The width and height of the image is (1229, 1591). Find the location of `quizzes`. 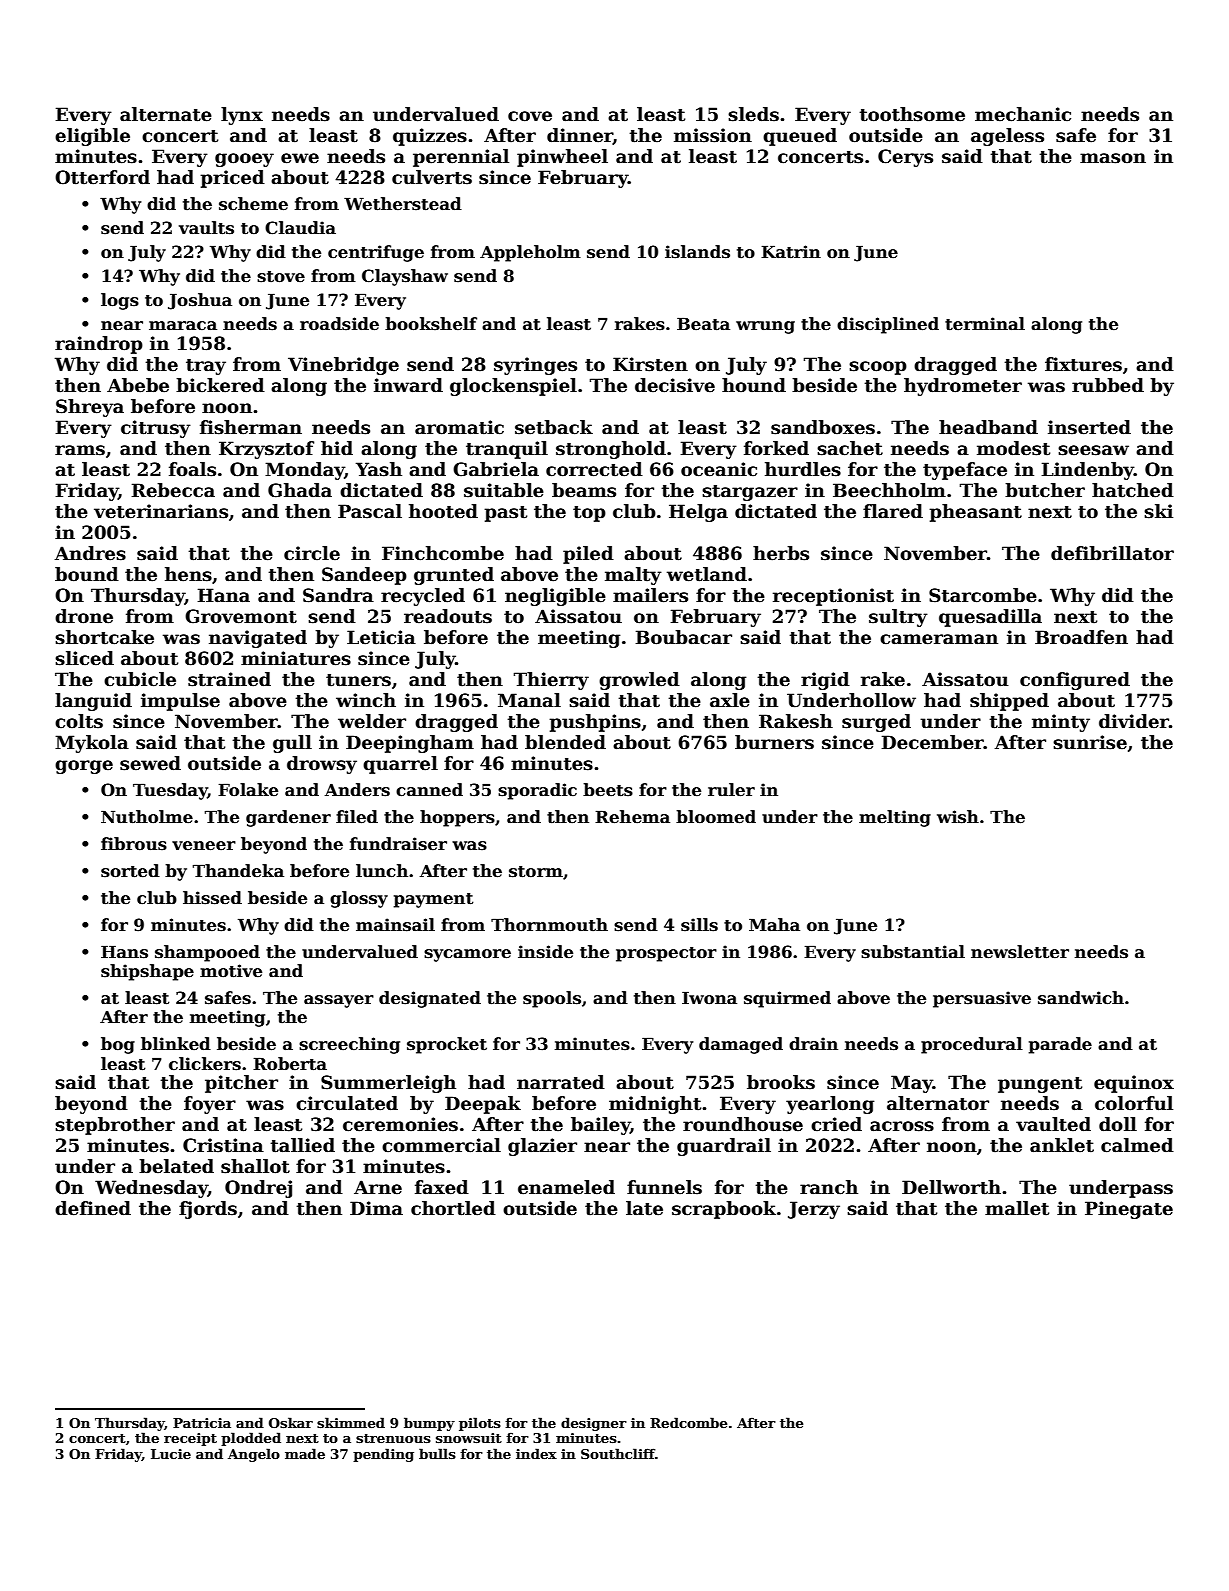

quizzes is located at coordinates (430, 137).
